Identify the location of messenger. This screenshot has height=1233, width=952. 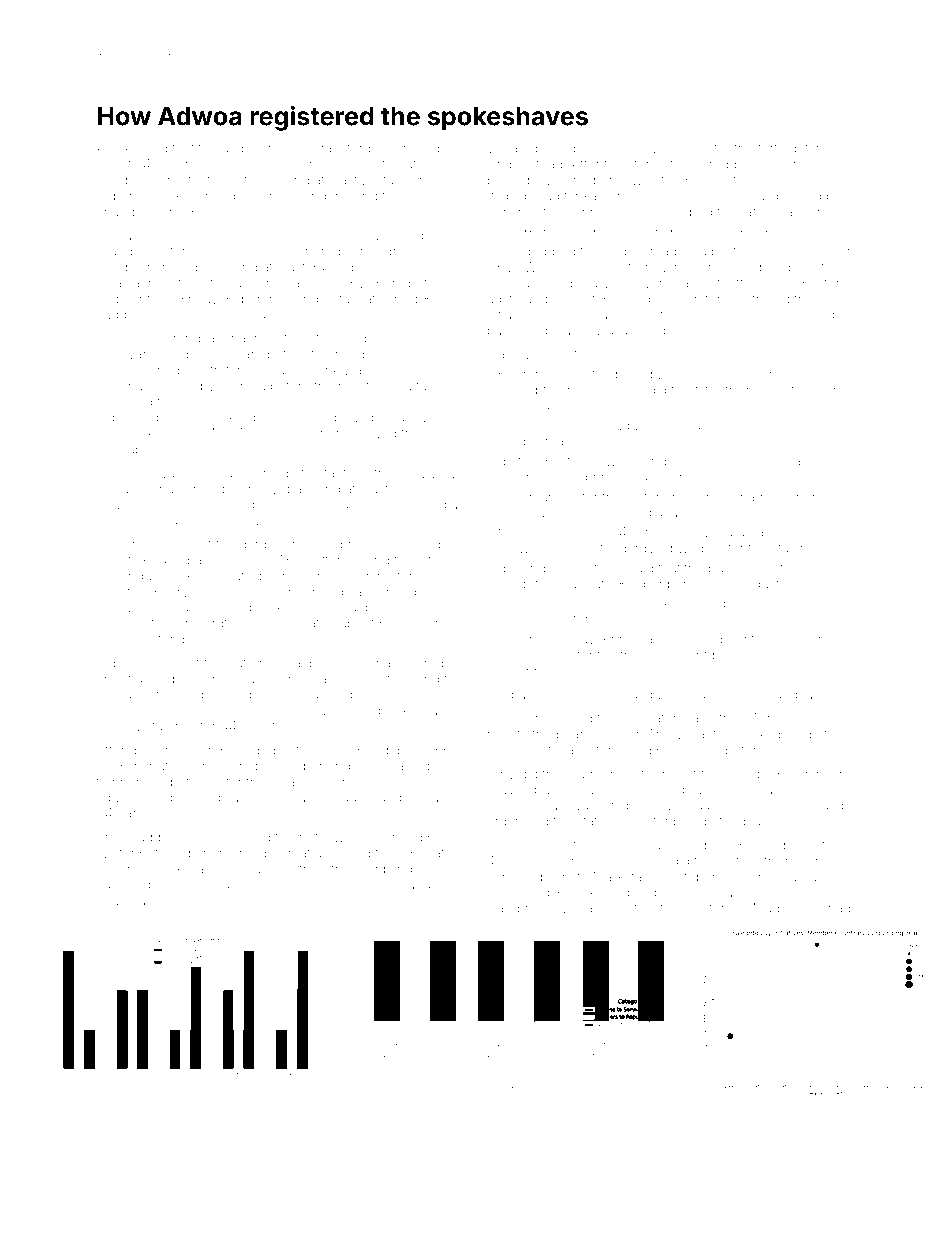
(304, 198).
